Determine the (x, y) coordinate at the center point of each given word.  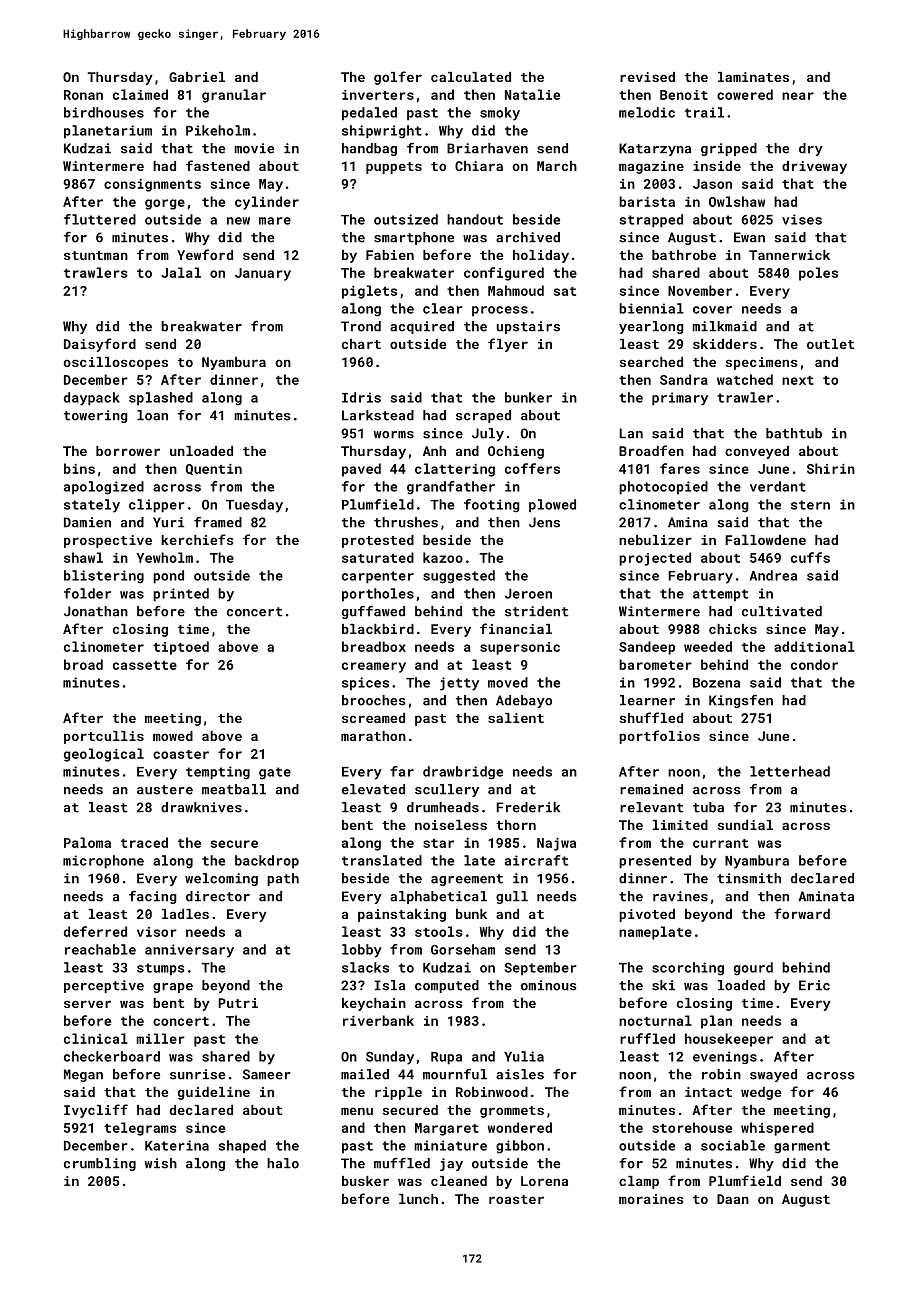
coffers (532, 468)
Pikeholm (218, 130)
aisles (520, 1074)
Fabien (390, 255)
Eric (814, 985)
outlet (830, 344)
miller (161, 1038)
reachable (100, 949)
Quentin (214, 469)
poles (818, 274)
